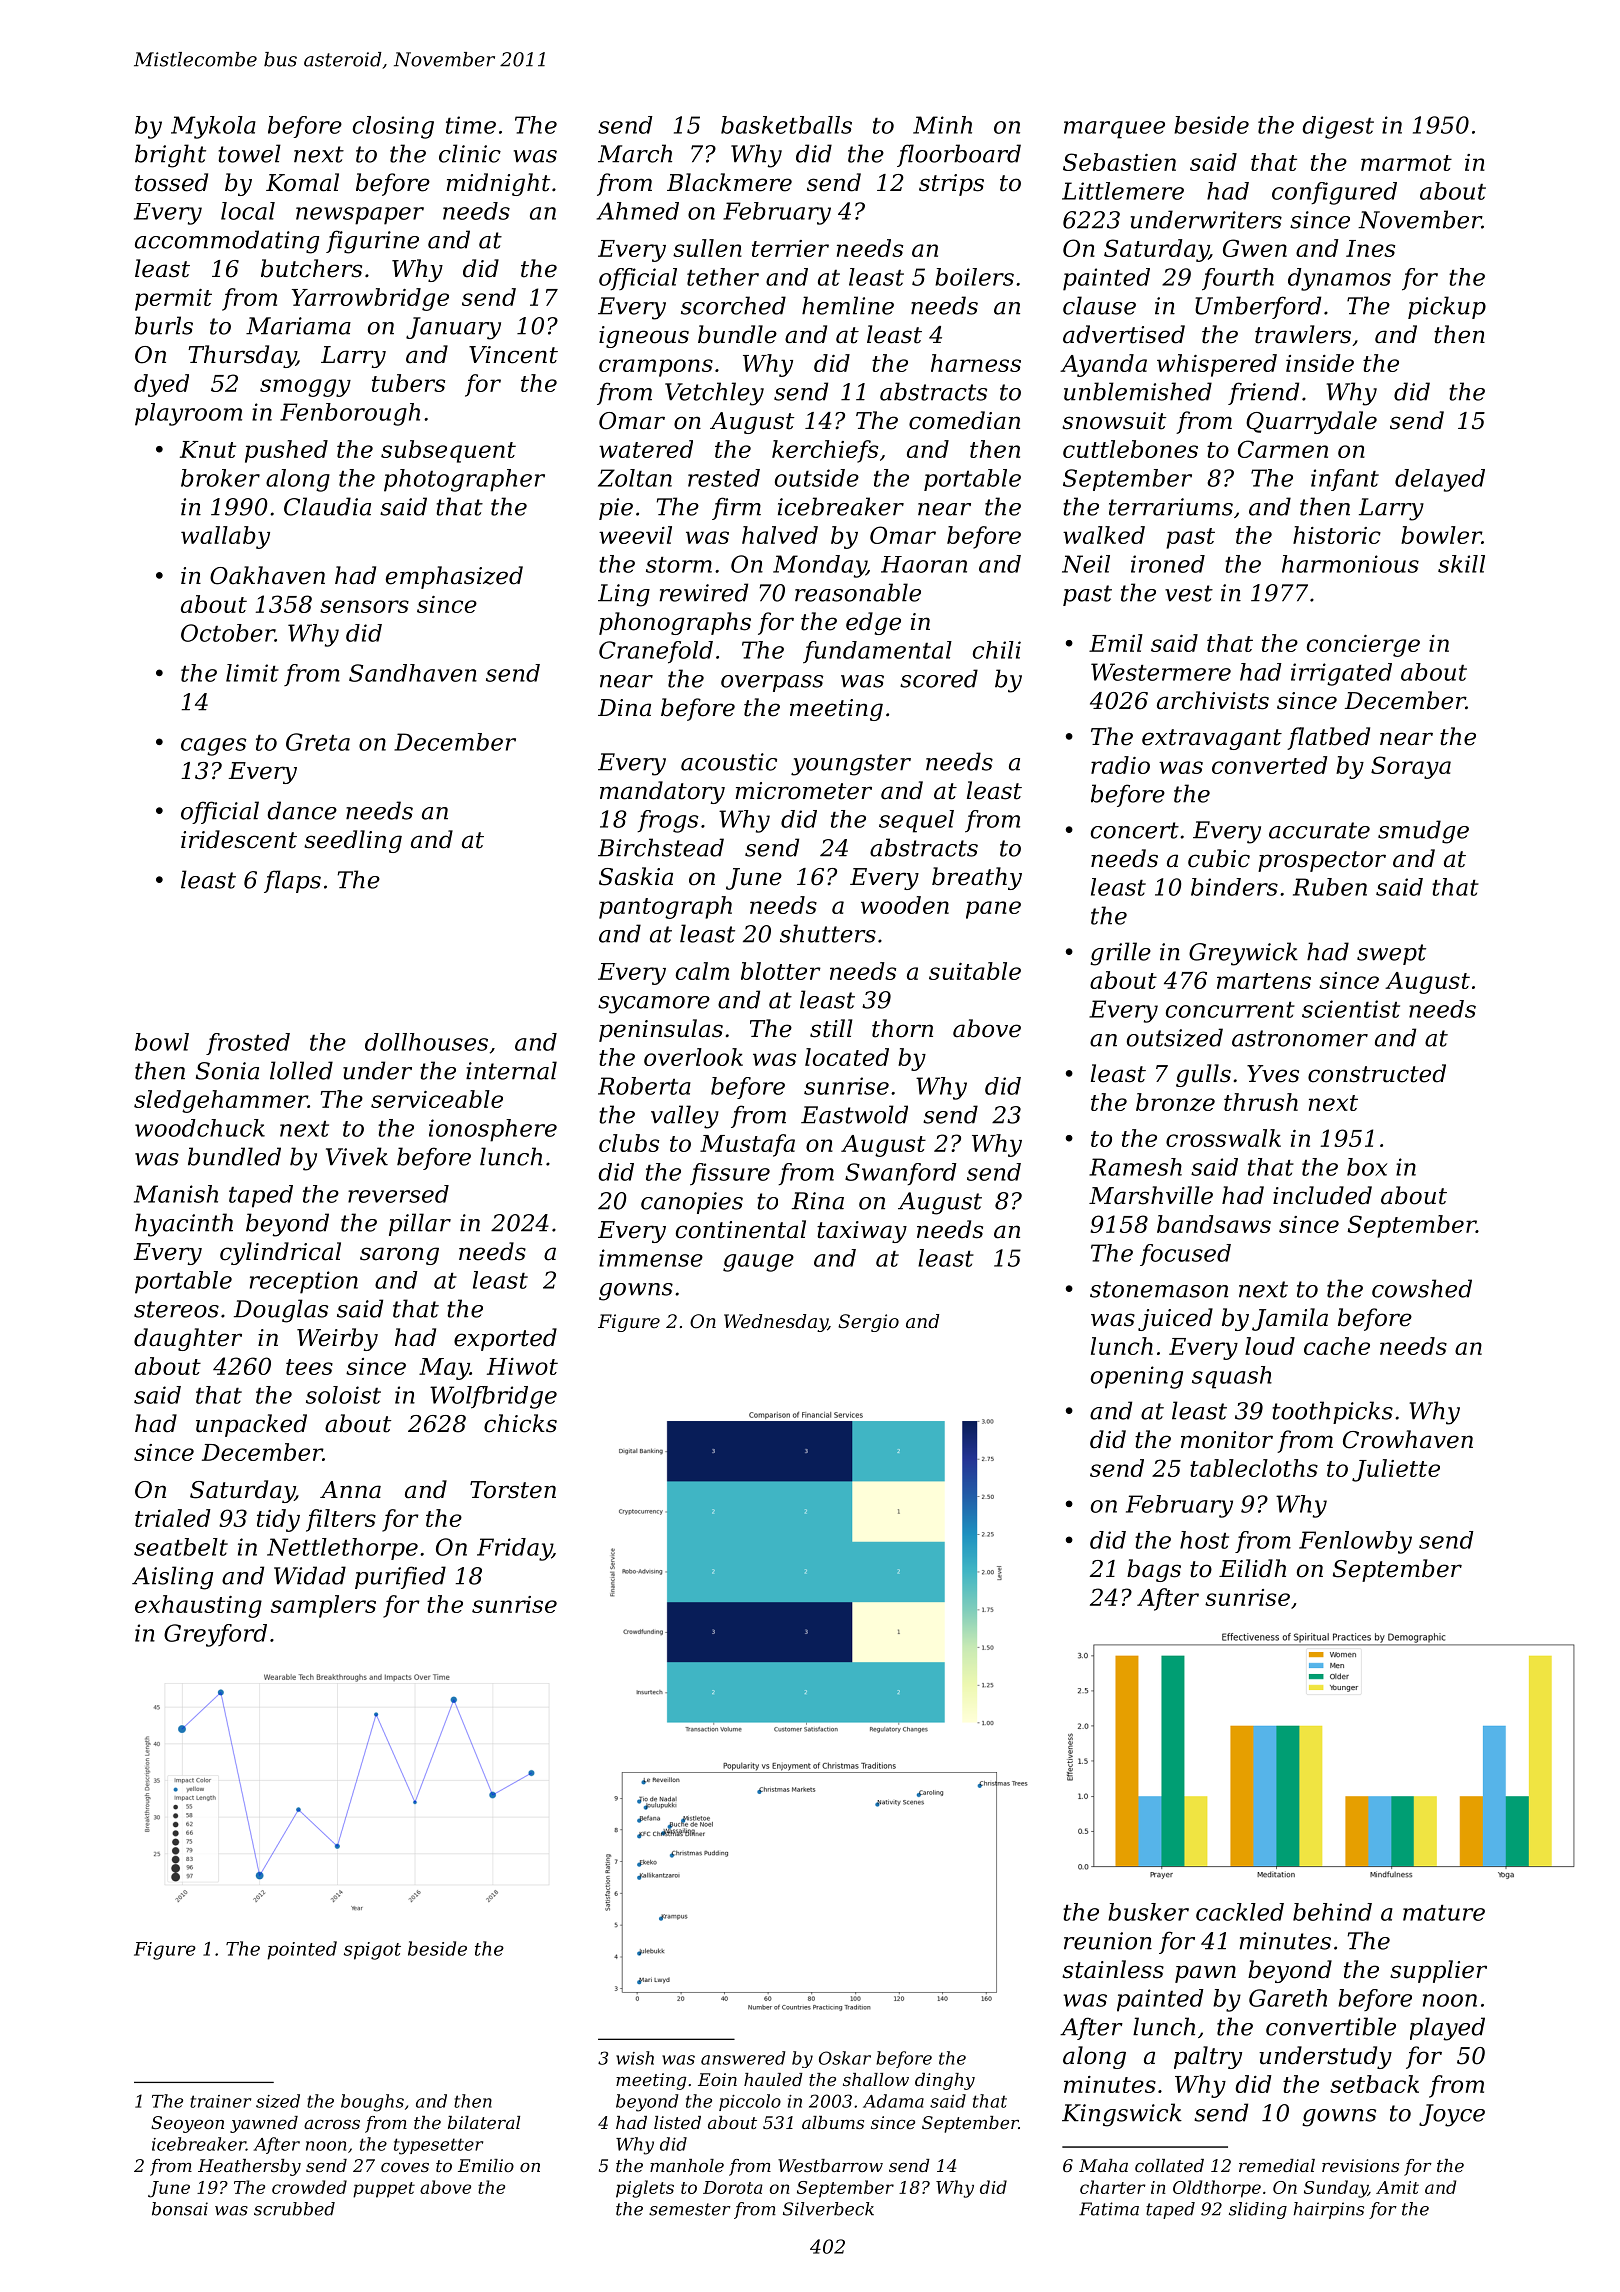  Describe the element at coordinates (278, 1520) in the image. I see `tidy` at that location.
